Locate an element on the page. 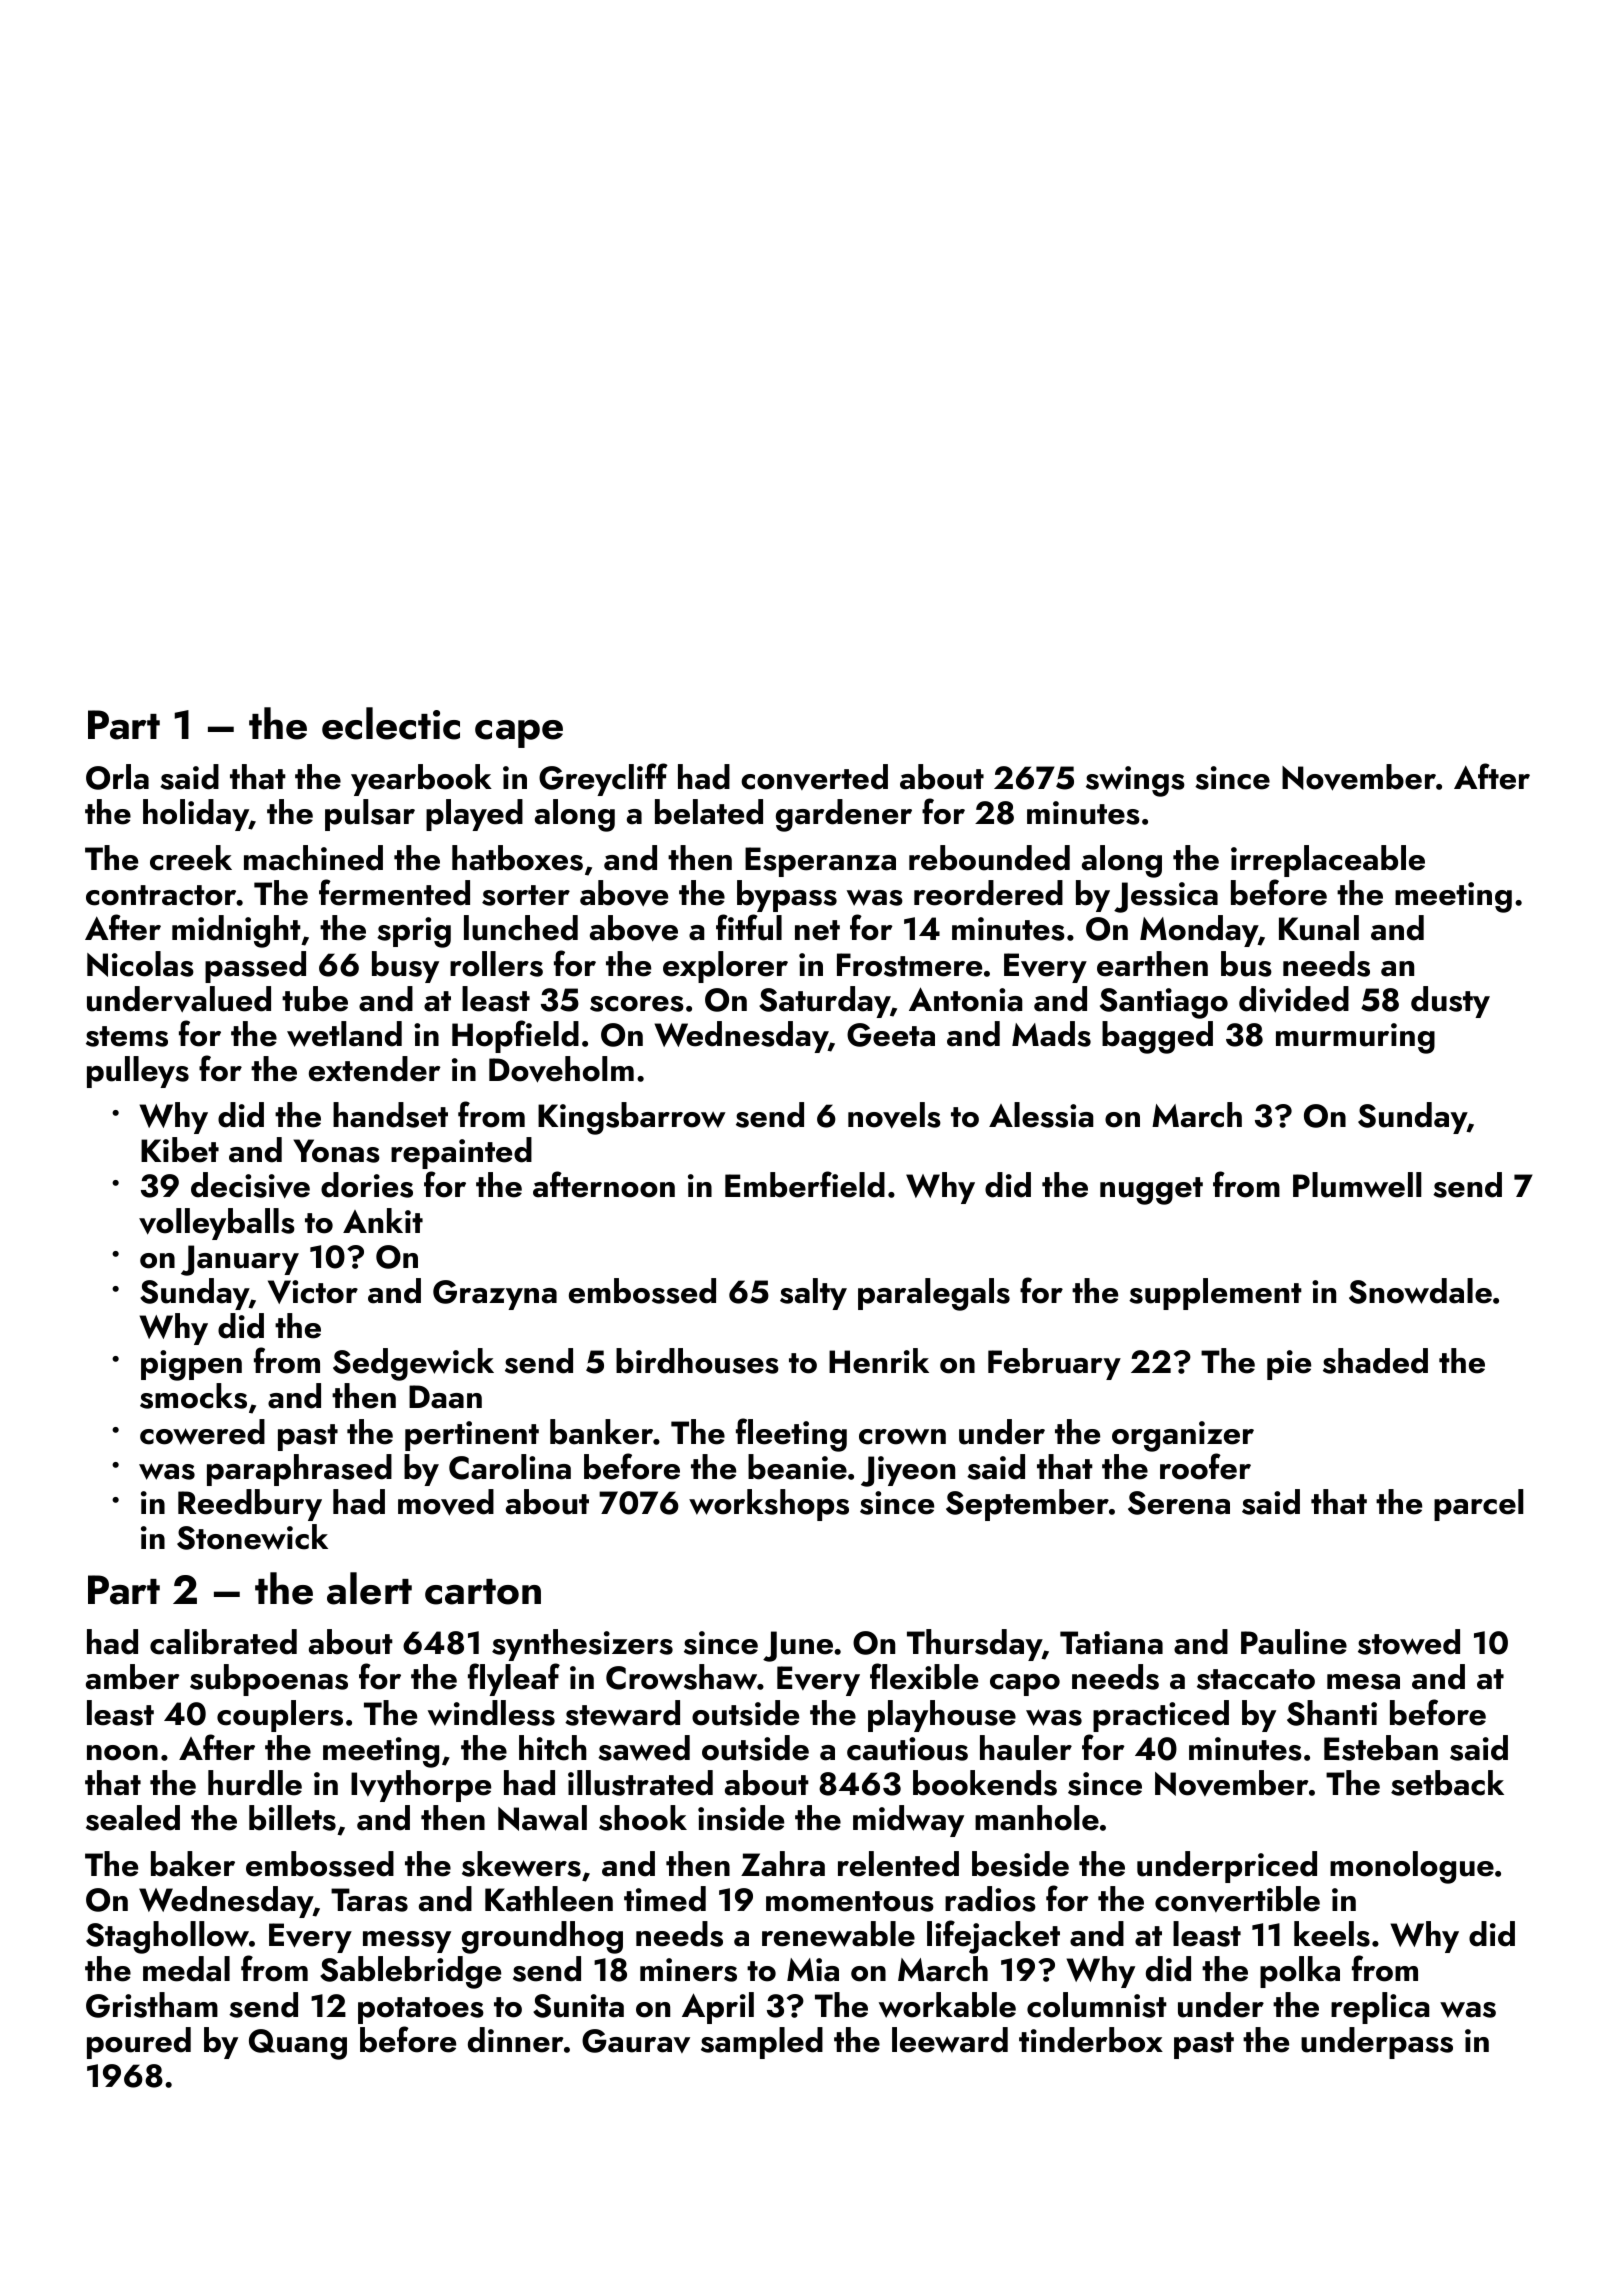 Image resolution: width=1620 pixels, height=2292 pixels. carton is located at coordinates (483, 1592).
